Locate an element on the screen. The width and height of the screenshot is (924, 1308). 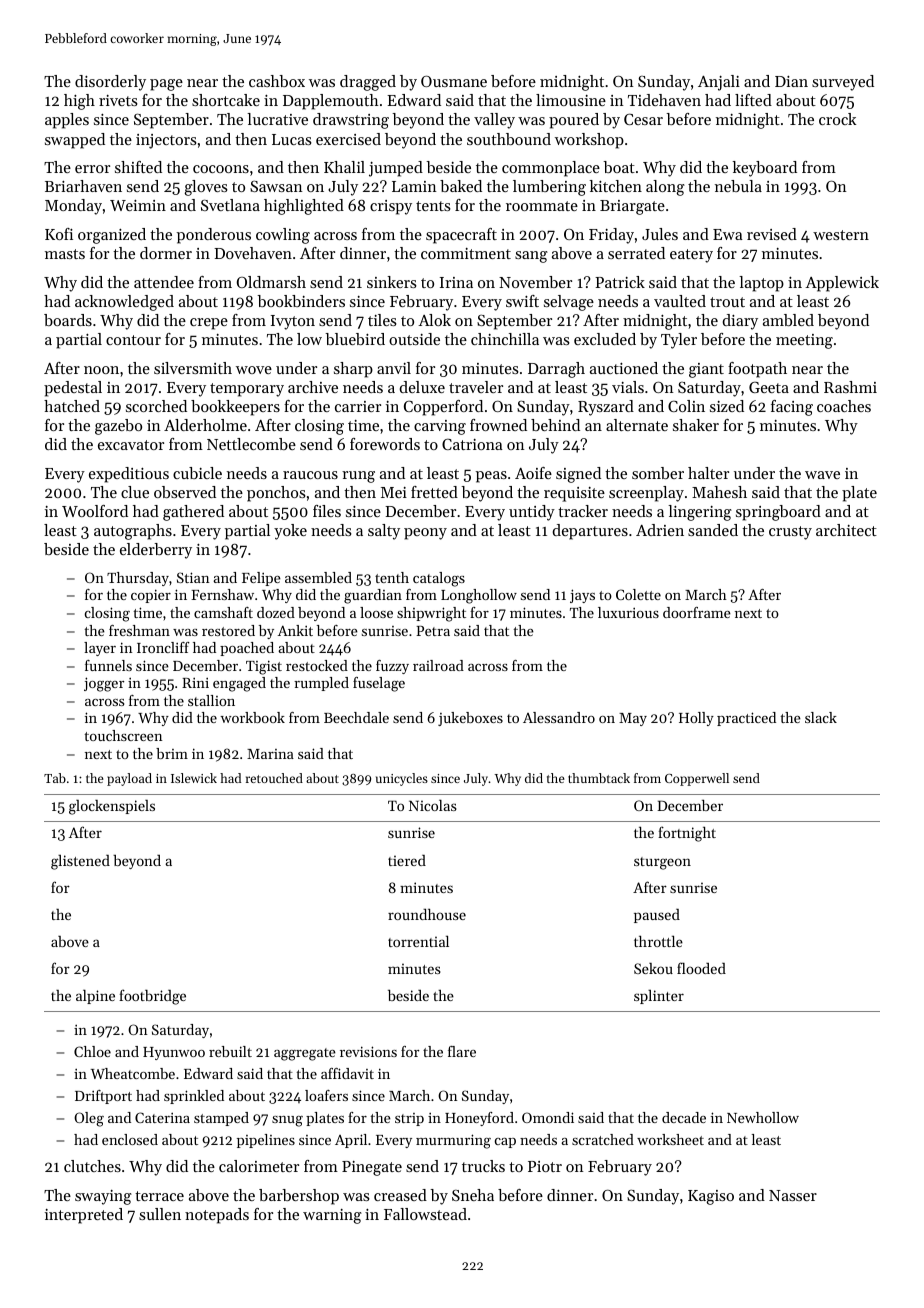
freshman is located at coordinates (139, 630).
